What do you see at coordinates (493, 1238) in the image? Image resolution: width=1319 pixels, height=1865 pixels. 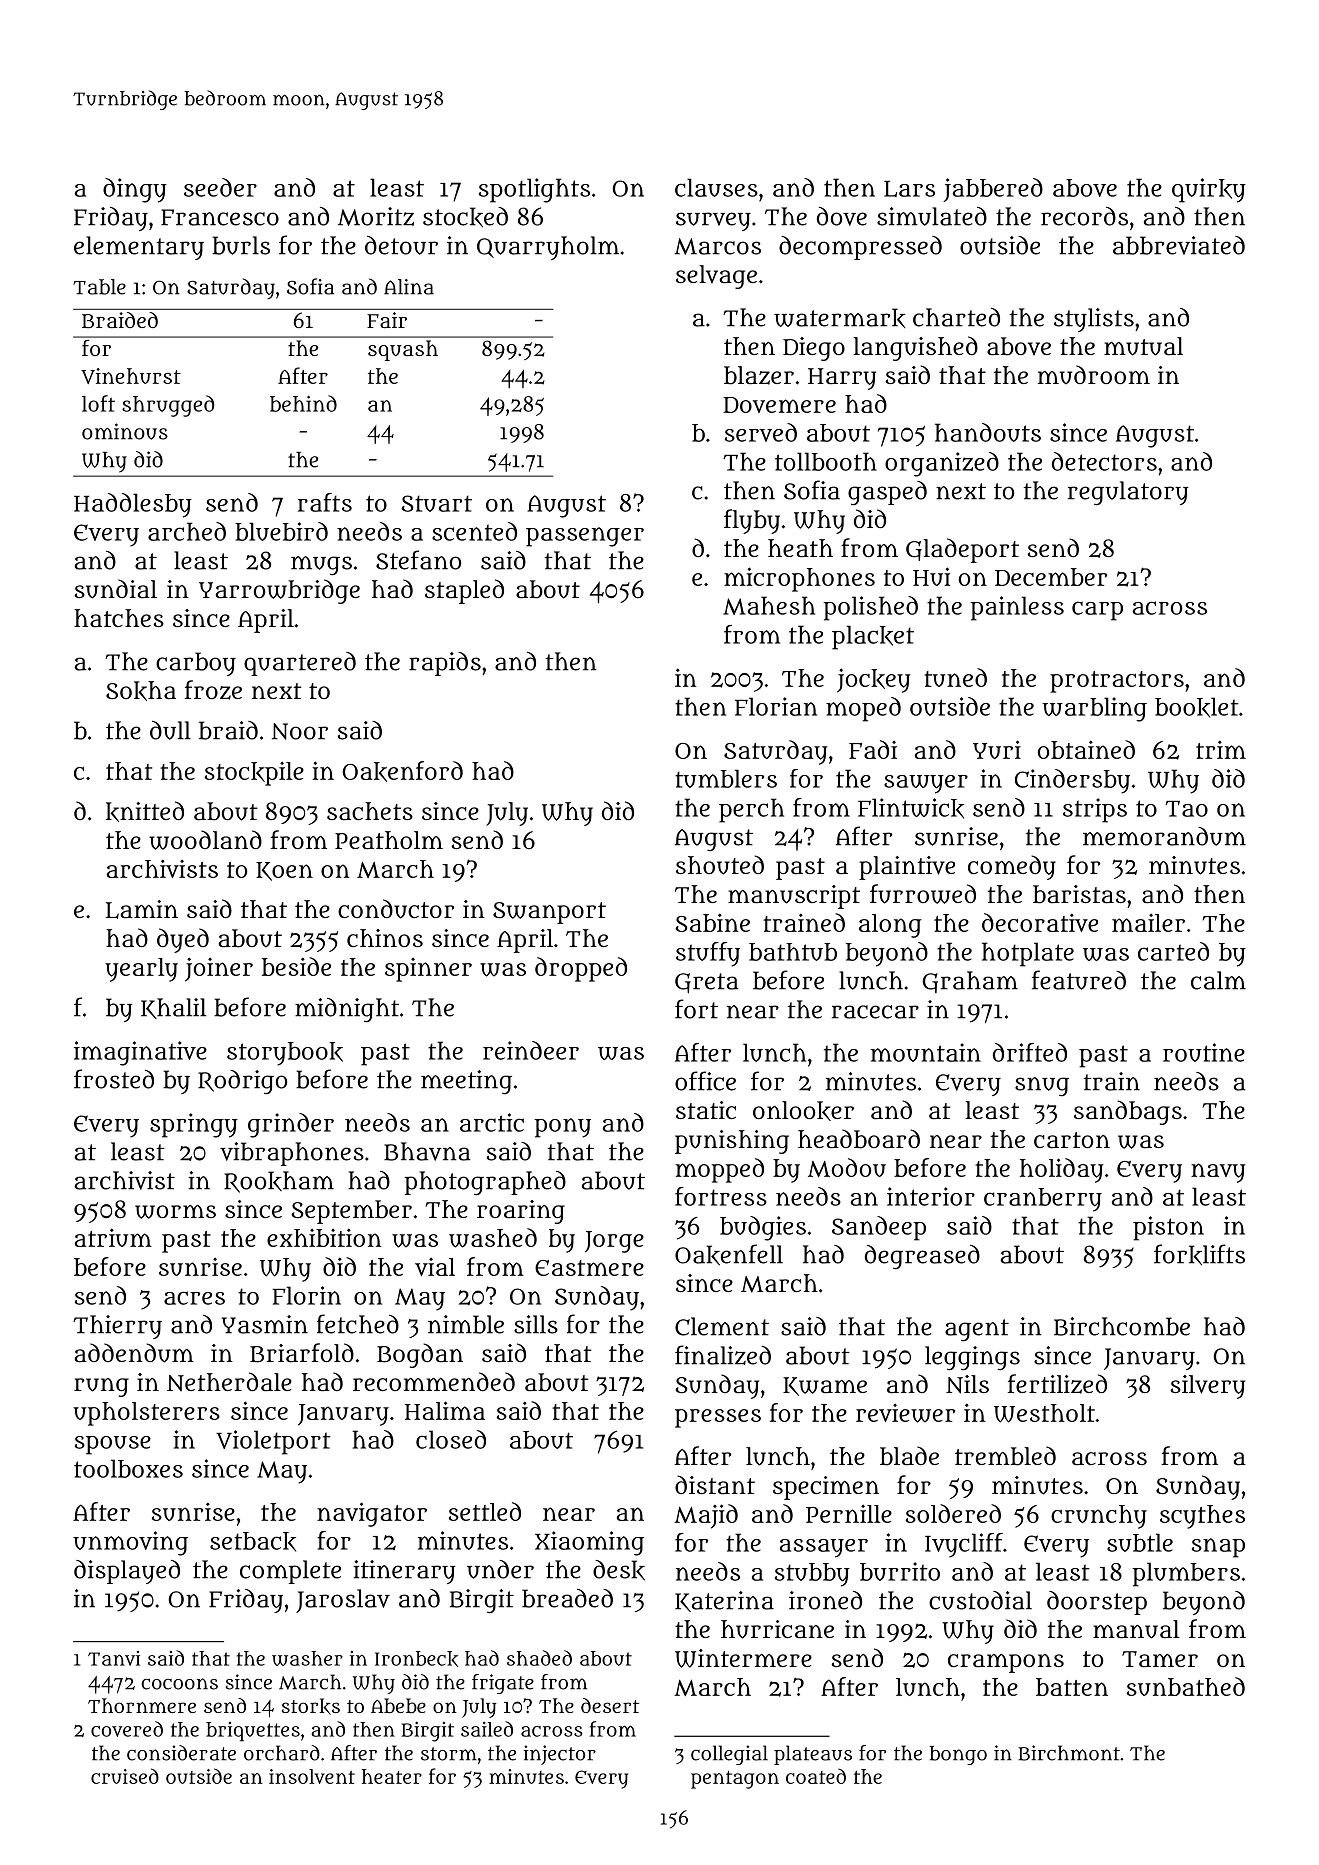 I see `washed` at bounding box center [493, 1238].
